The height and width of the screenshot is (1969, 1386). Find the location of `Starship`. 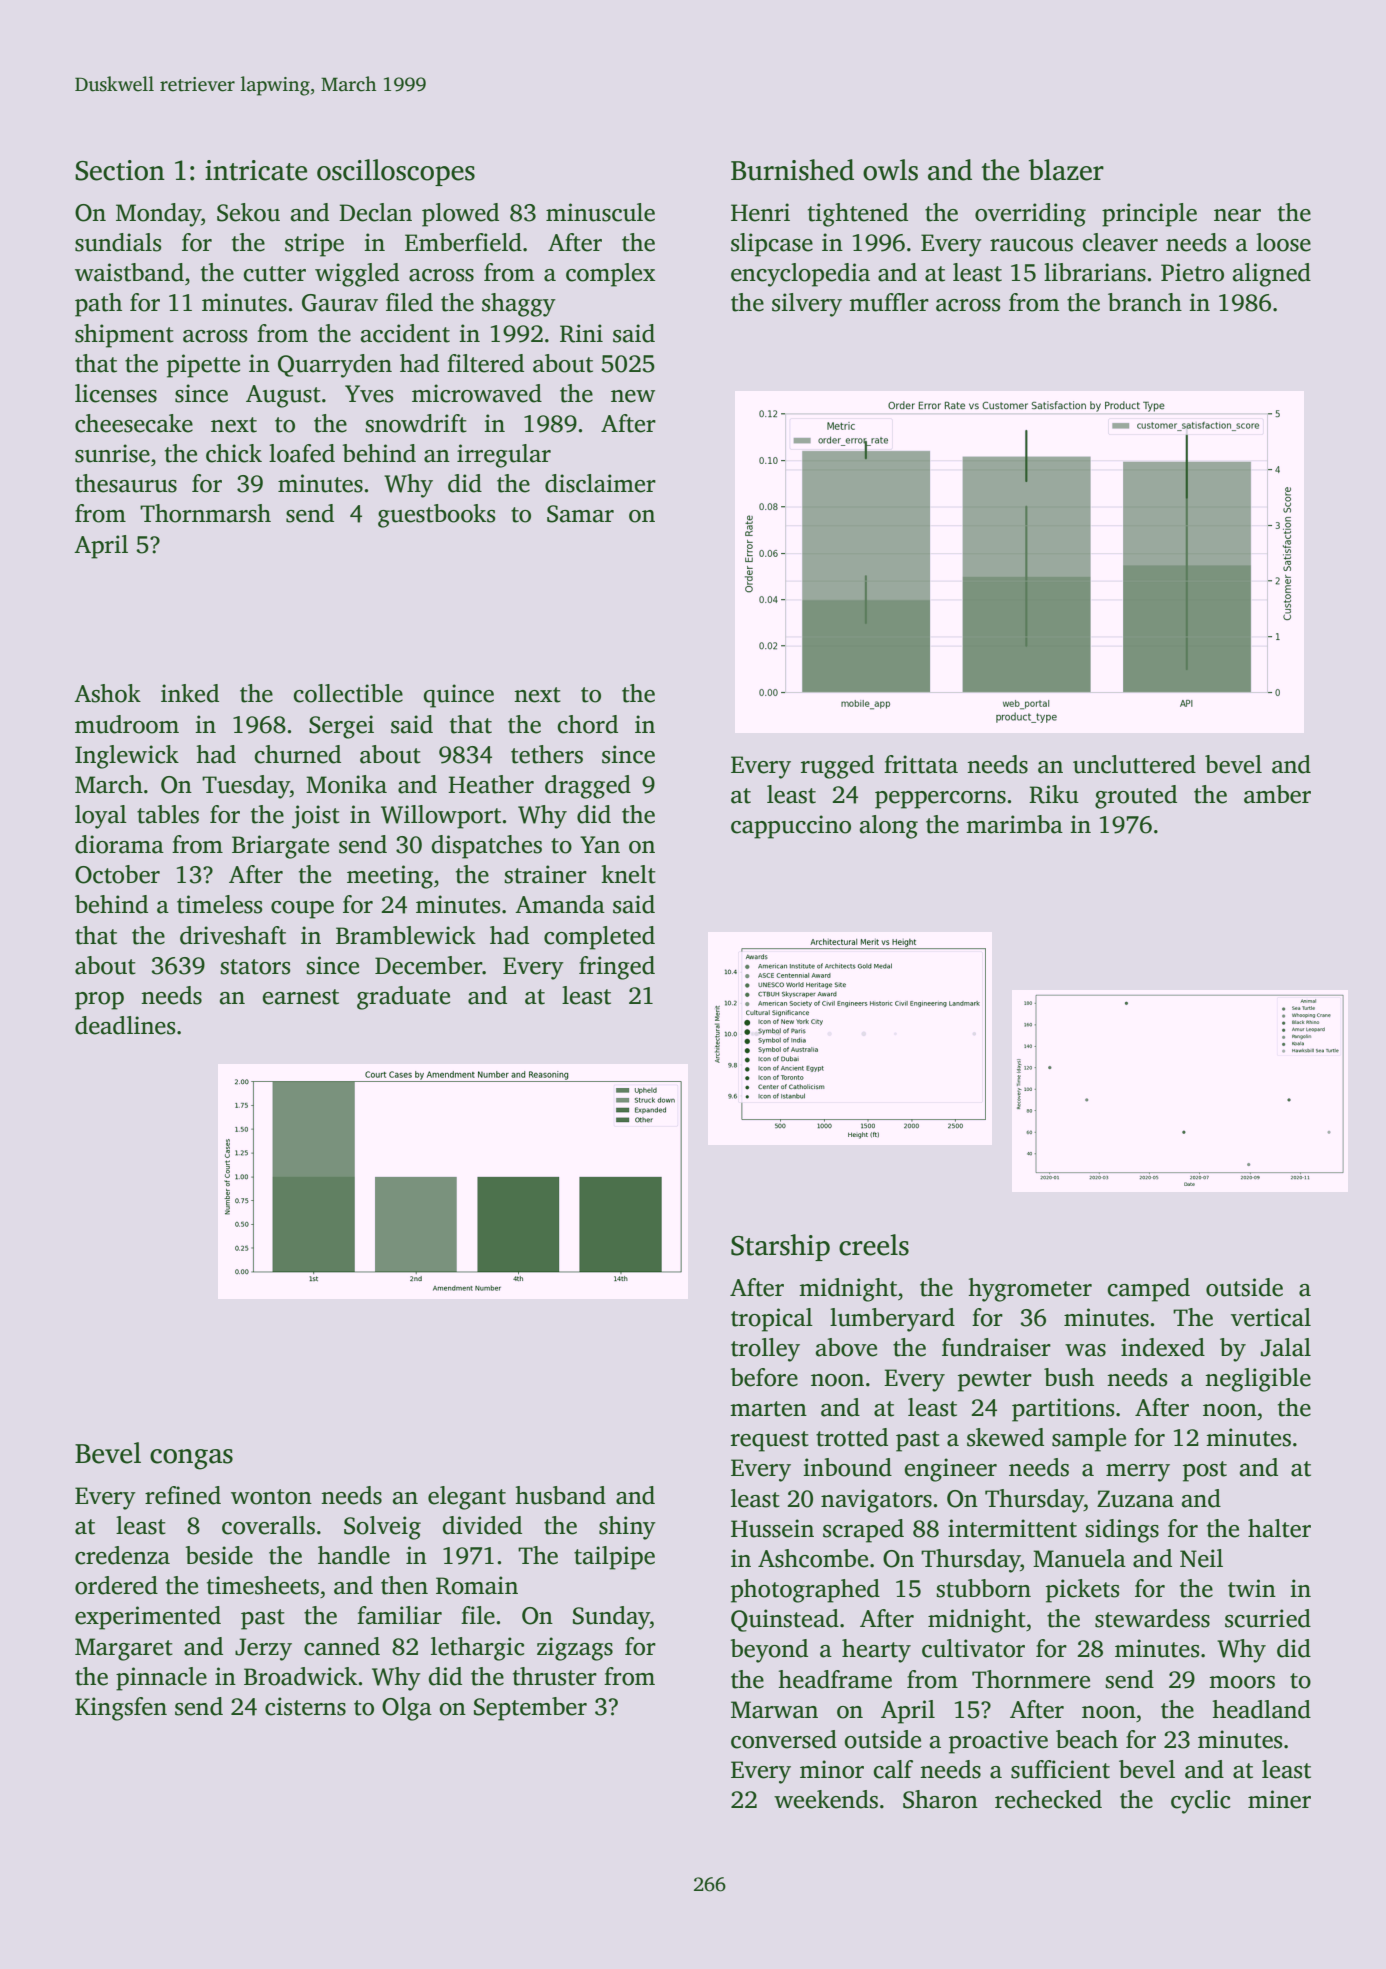

Starship is located at coordinates (780, 1247).
